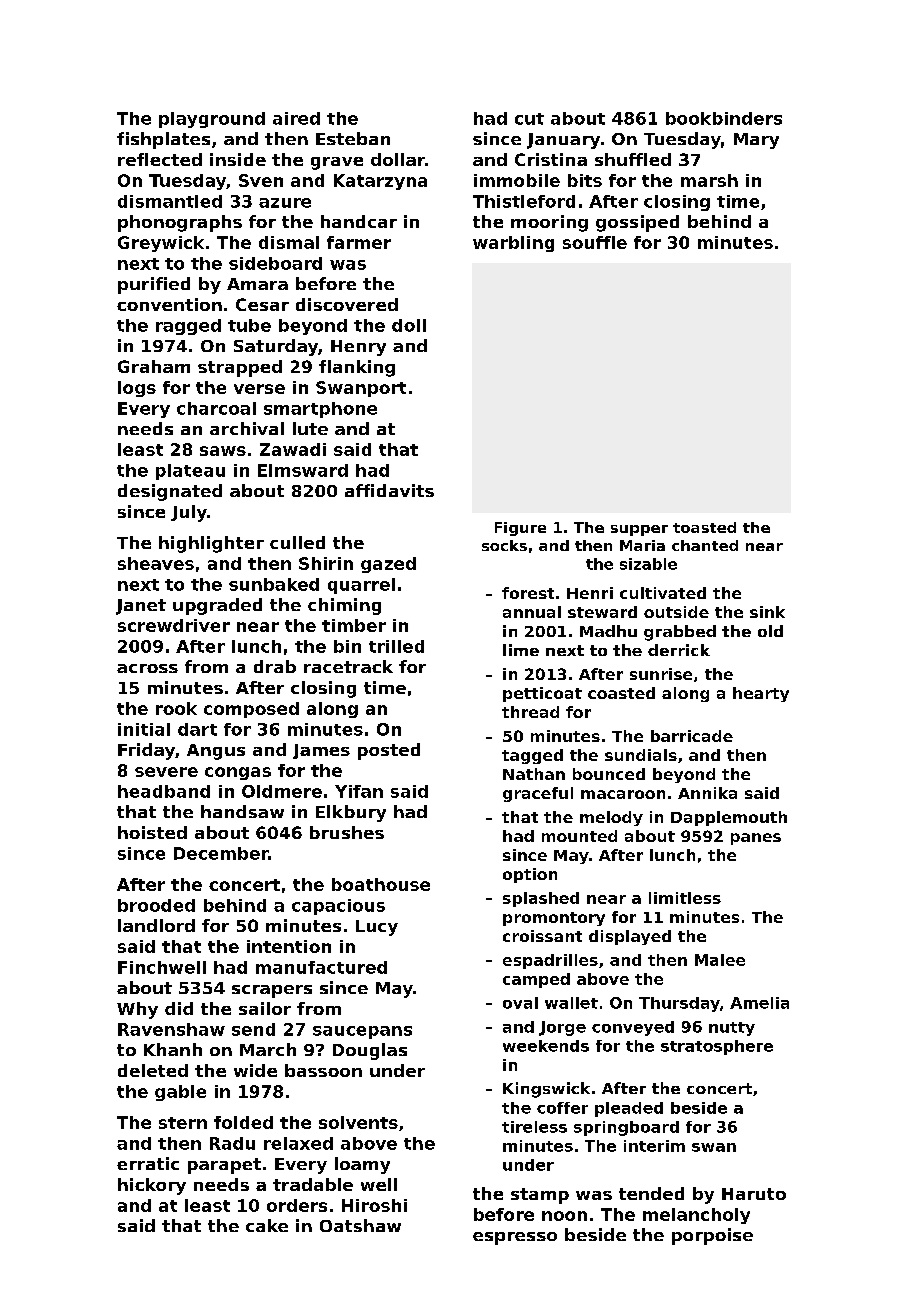  What do you see at coordinates (707, 793) in the image?
I see `Annika` at bounding box center [707, 793].
